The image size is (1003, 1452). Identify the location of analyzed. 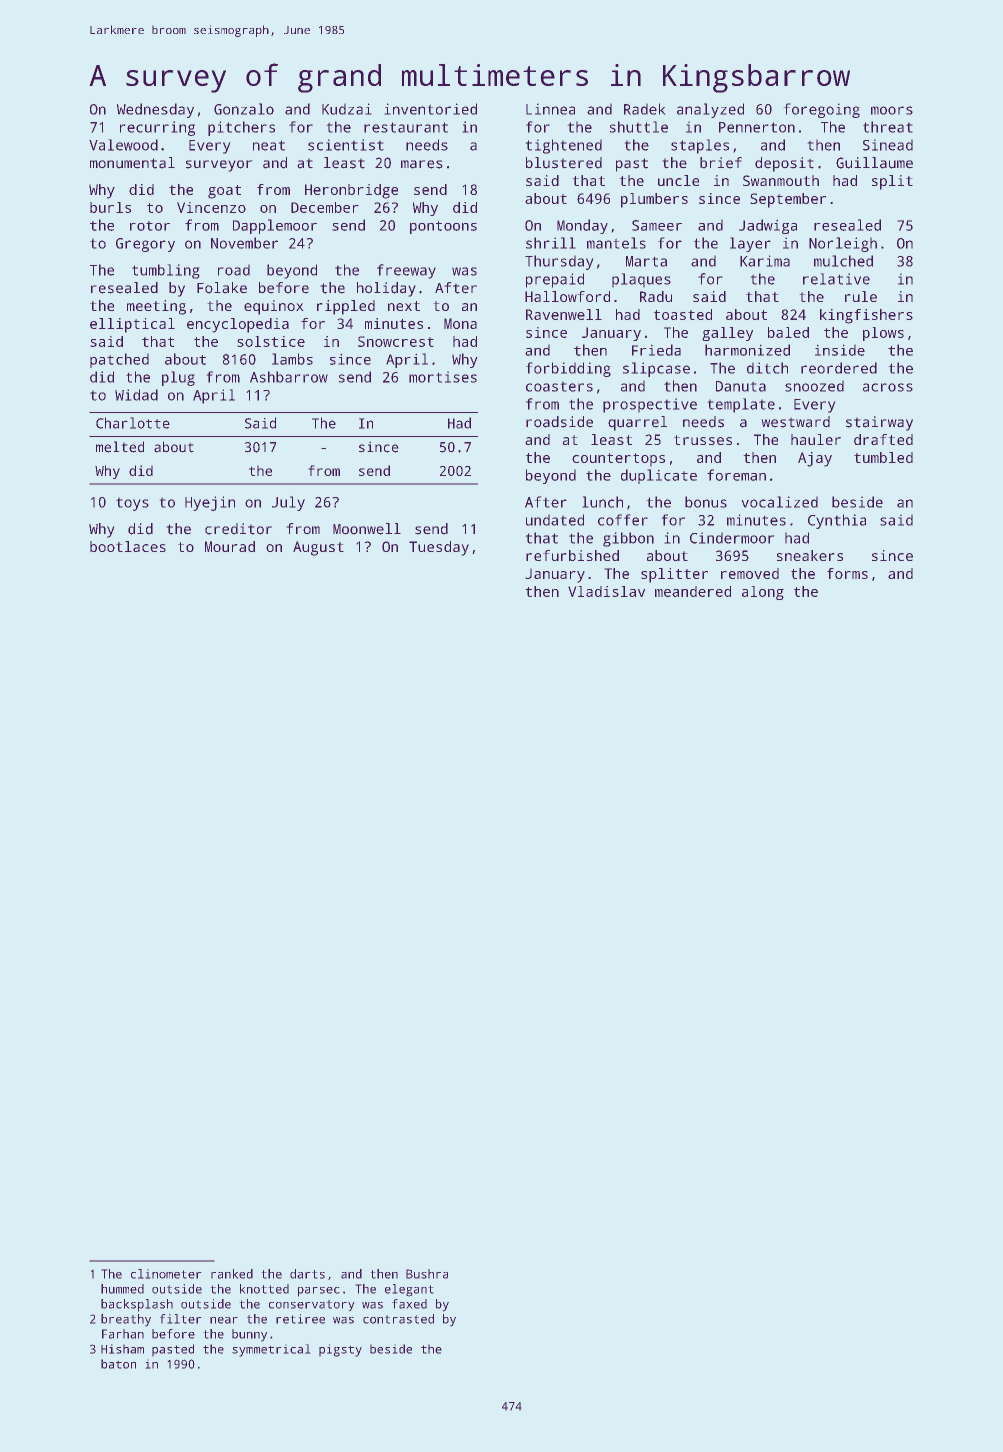
(710, 110).
